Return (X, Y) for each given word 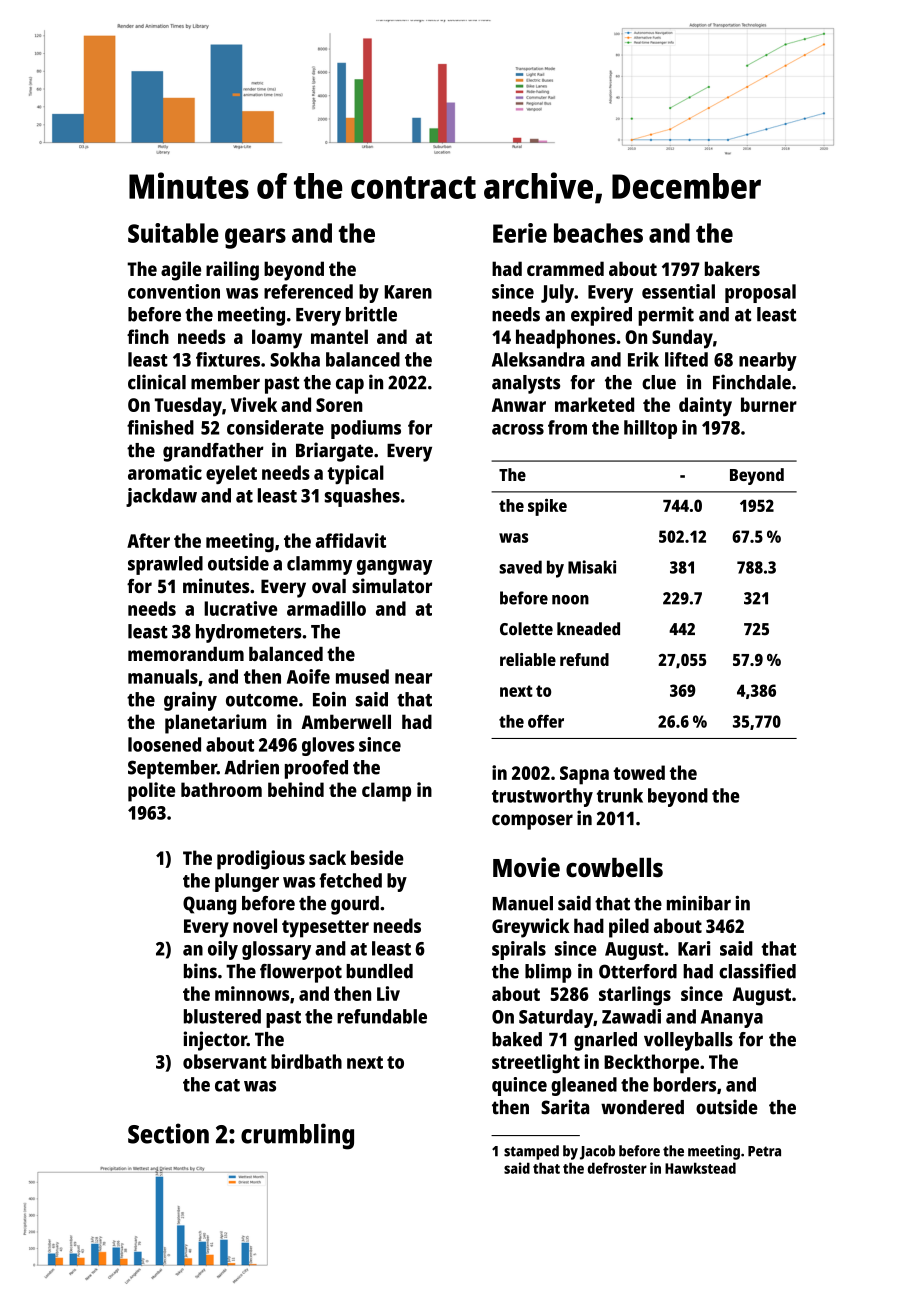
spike (547, 507)
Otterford (638, 971)
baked (517, 1039)
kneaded (588, 629)
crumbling (297, 1136)
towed (639, 772)
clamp (386, 792)
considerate (275, 427)
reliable (528, 659)
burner (769, 404)
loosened (164, 744)
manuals (163, 676)
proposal (760, 293)
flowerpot (301, 973)
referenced (308, 291)
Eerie (520, 233)
